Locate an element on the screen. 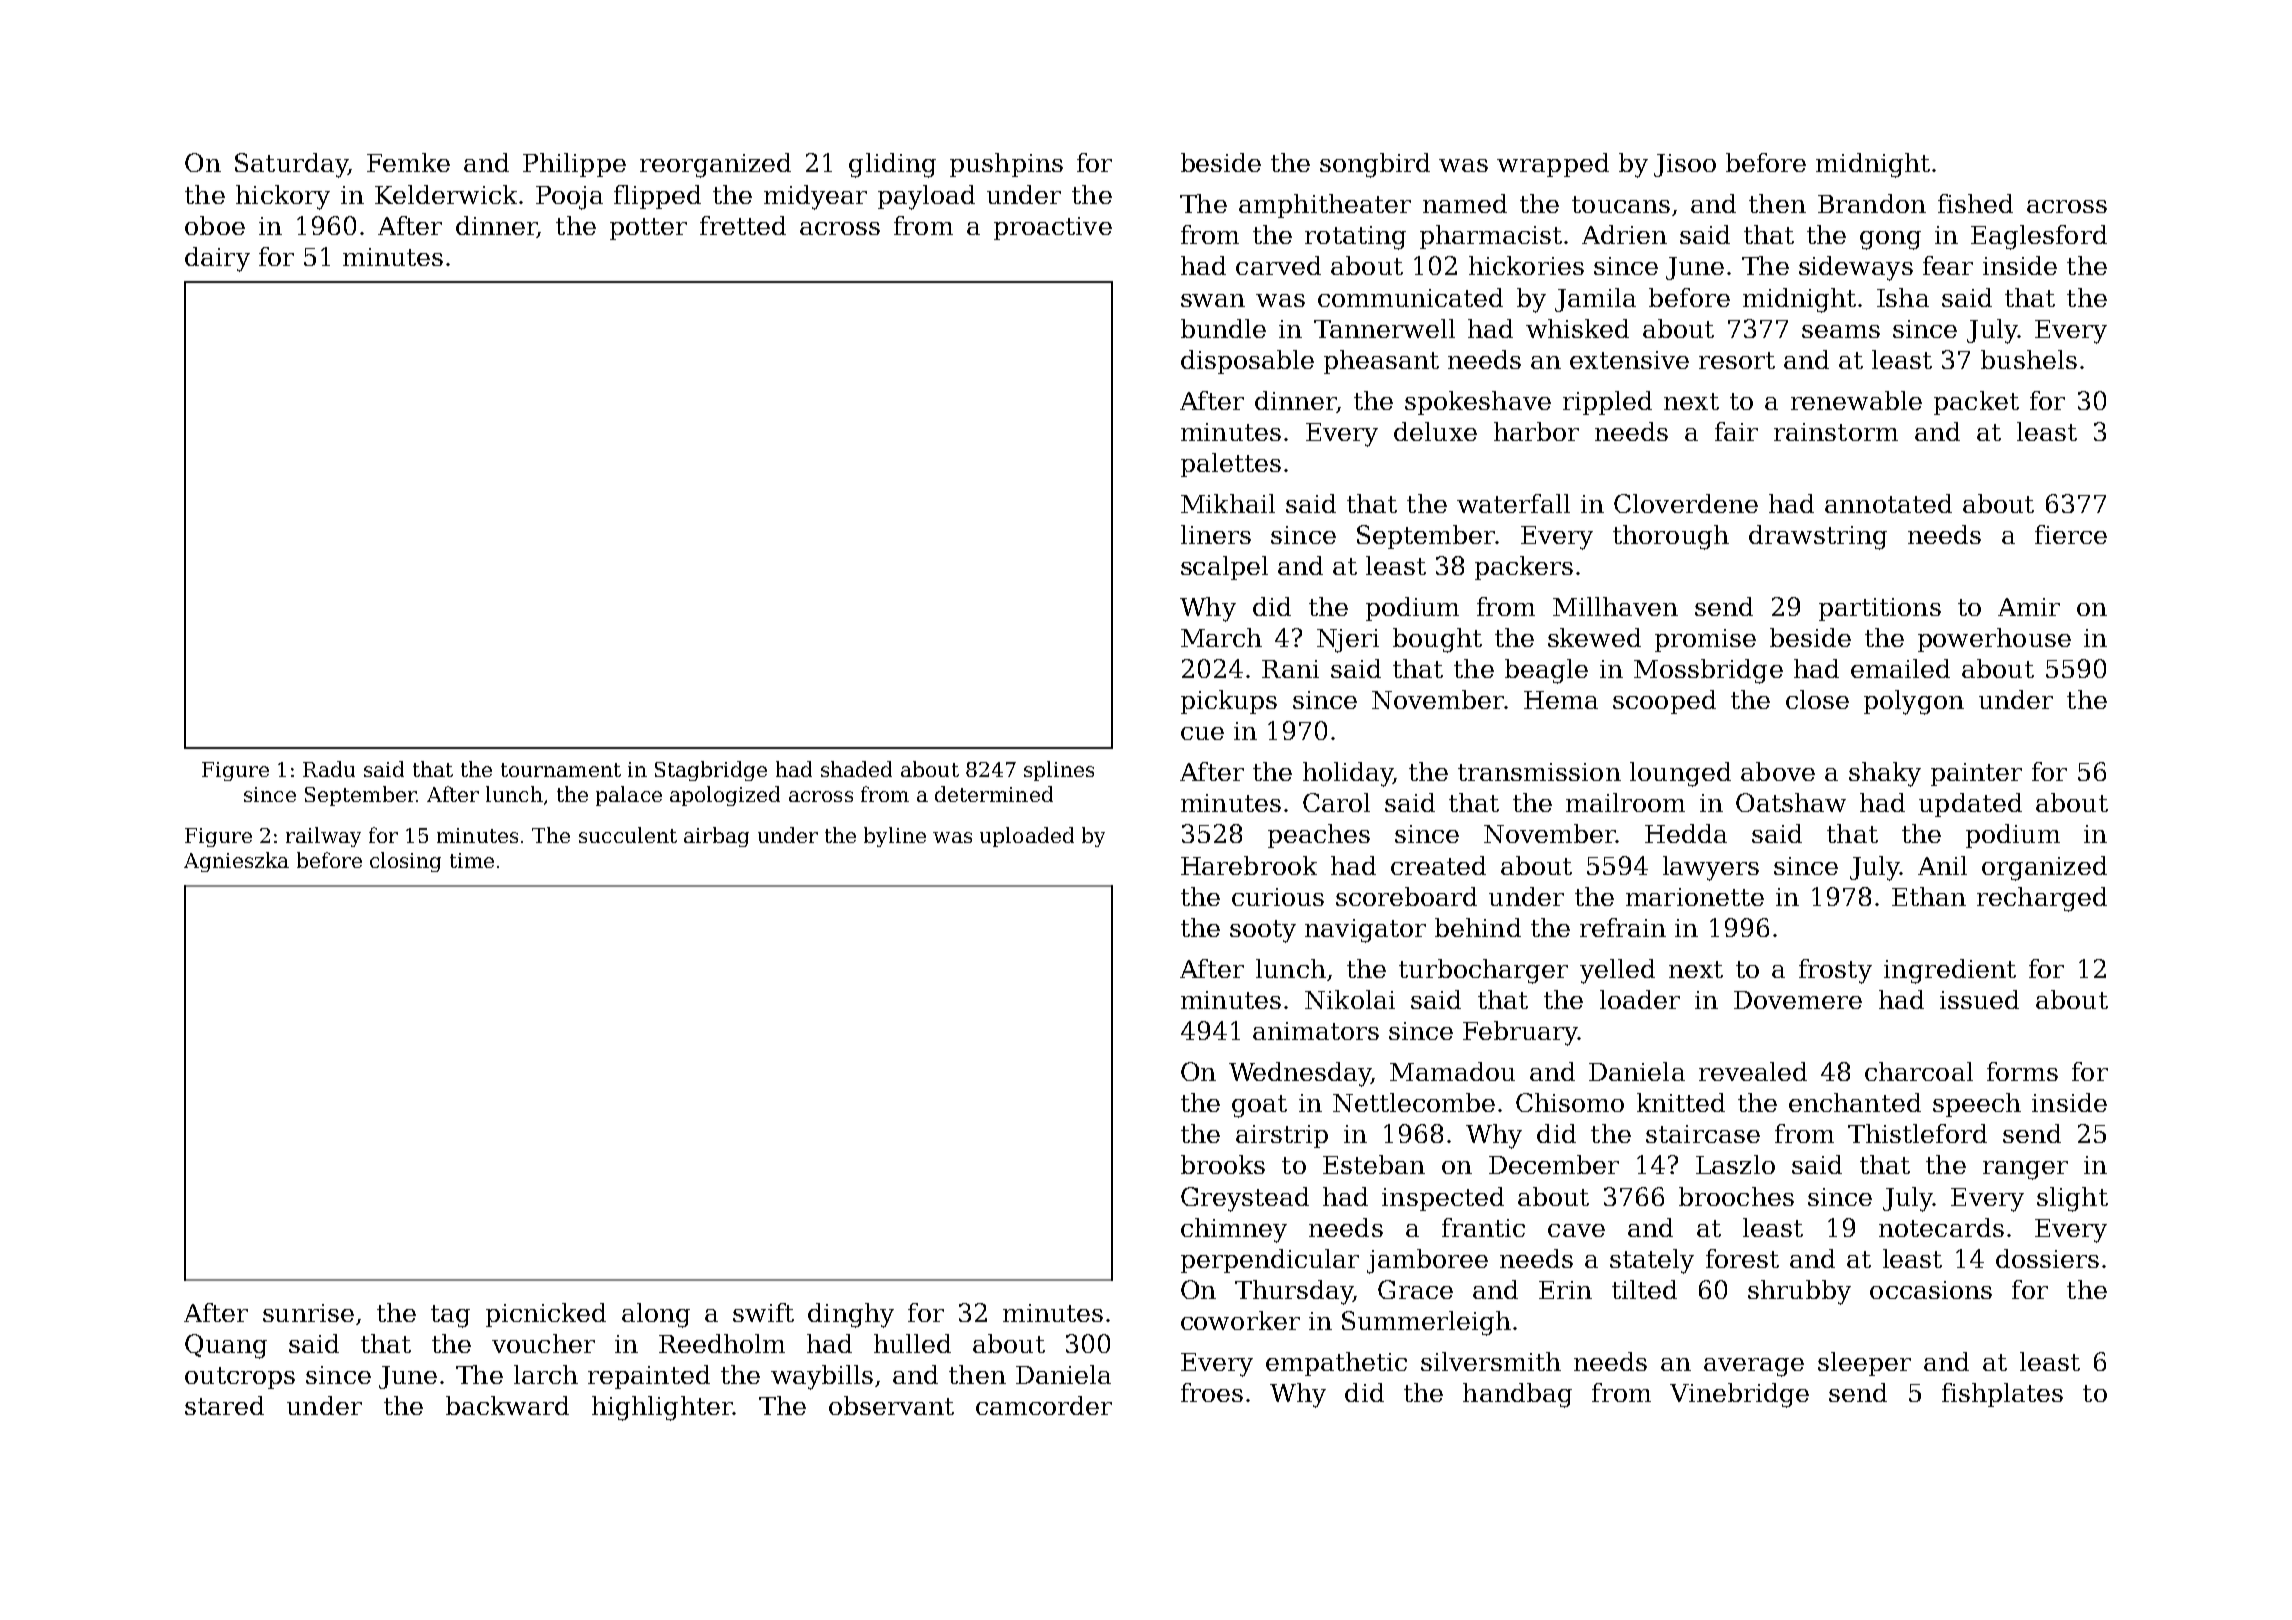 This screenshot has height=1620, width=2292. liners is located at coordinates (1216, 534).
